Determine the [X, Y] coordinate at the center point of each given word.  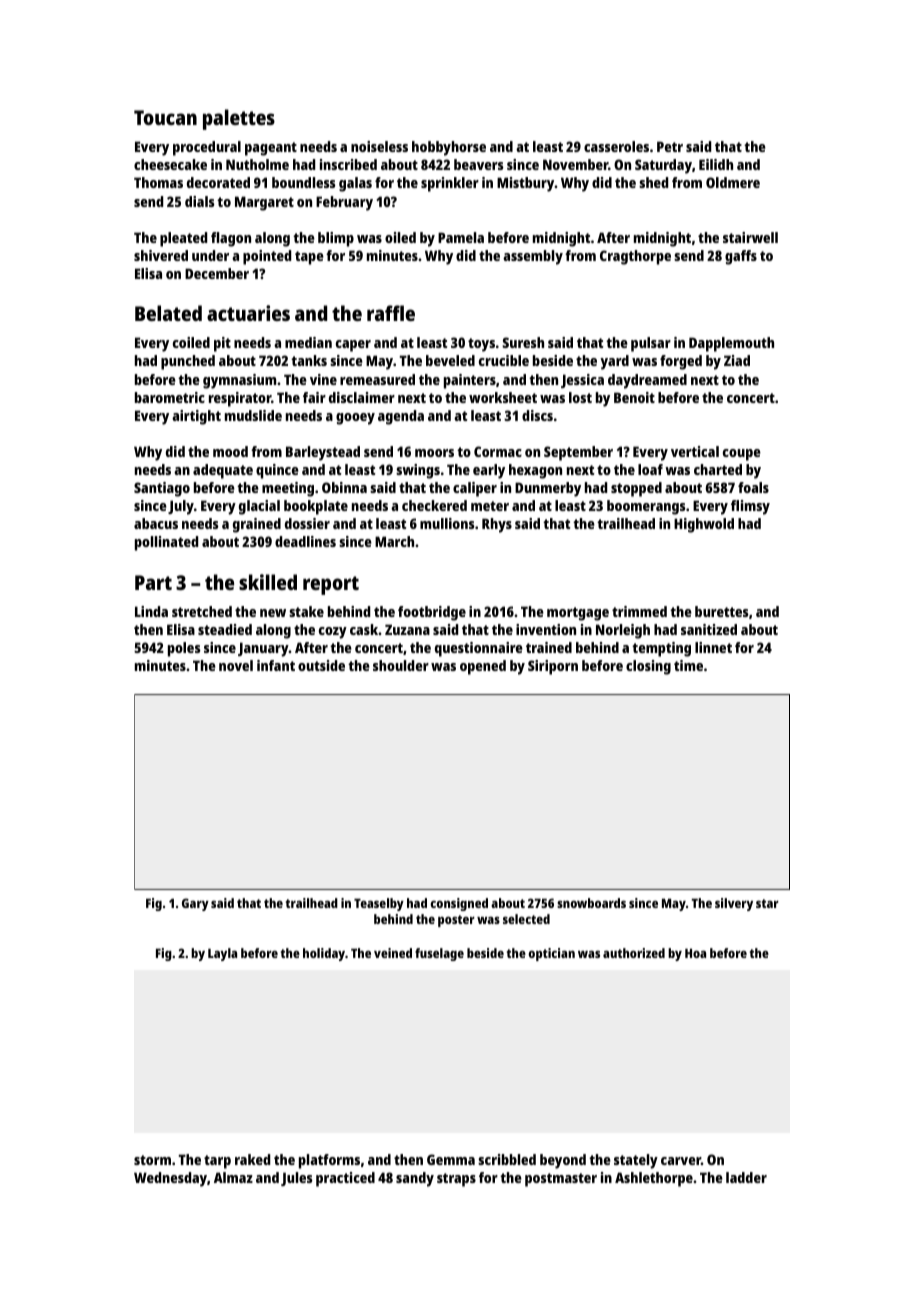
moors [434, 453]
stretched [202, 611]
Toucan [165, 117]
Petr [670, 146]
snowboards [591, 903]
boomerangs [646, 507]
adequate [223, 471]
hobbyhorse [449, 148]
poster [456, 921]
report [331, 585]
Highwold [704, 525]
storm [152, 1160]
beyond [563, 1161]
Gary [195, 904]
